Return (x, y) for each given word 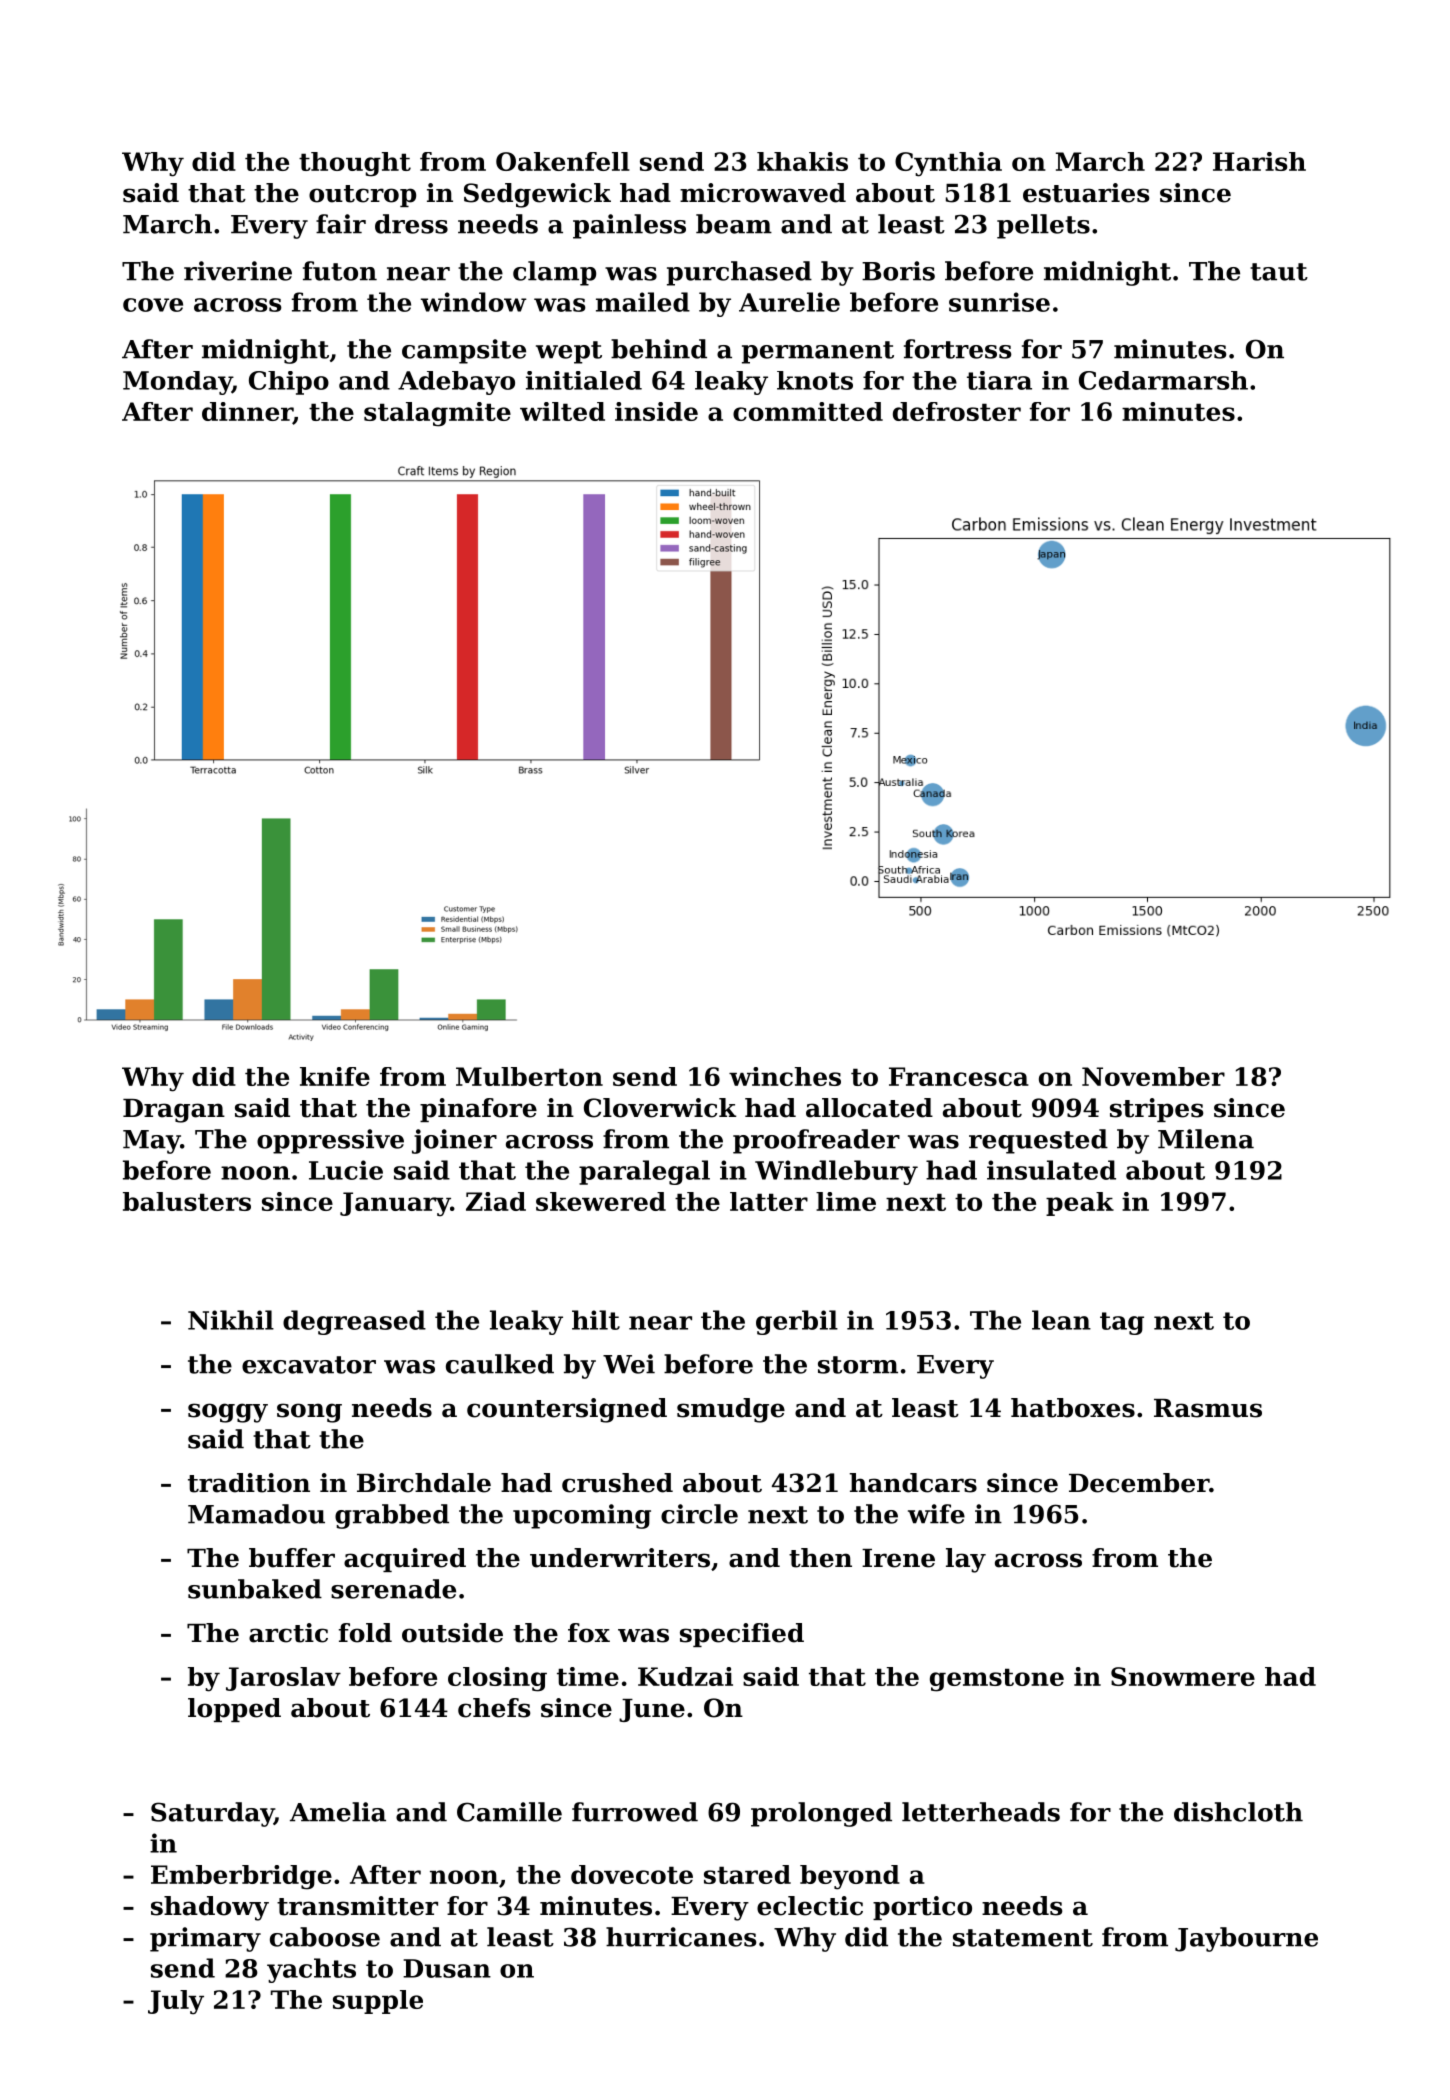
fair (341, 224)
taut (1279, 272)
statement (1023, 1938)
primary (205, 1939)
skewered (601, 1201)
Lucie (346, 1170)
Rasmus (1208, 1408)
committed (808, 411)
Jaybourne (1246, 1939)
